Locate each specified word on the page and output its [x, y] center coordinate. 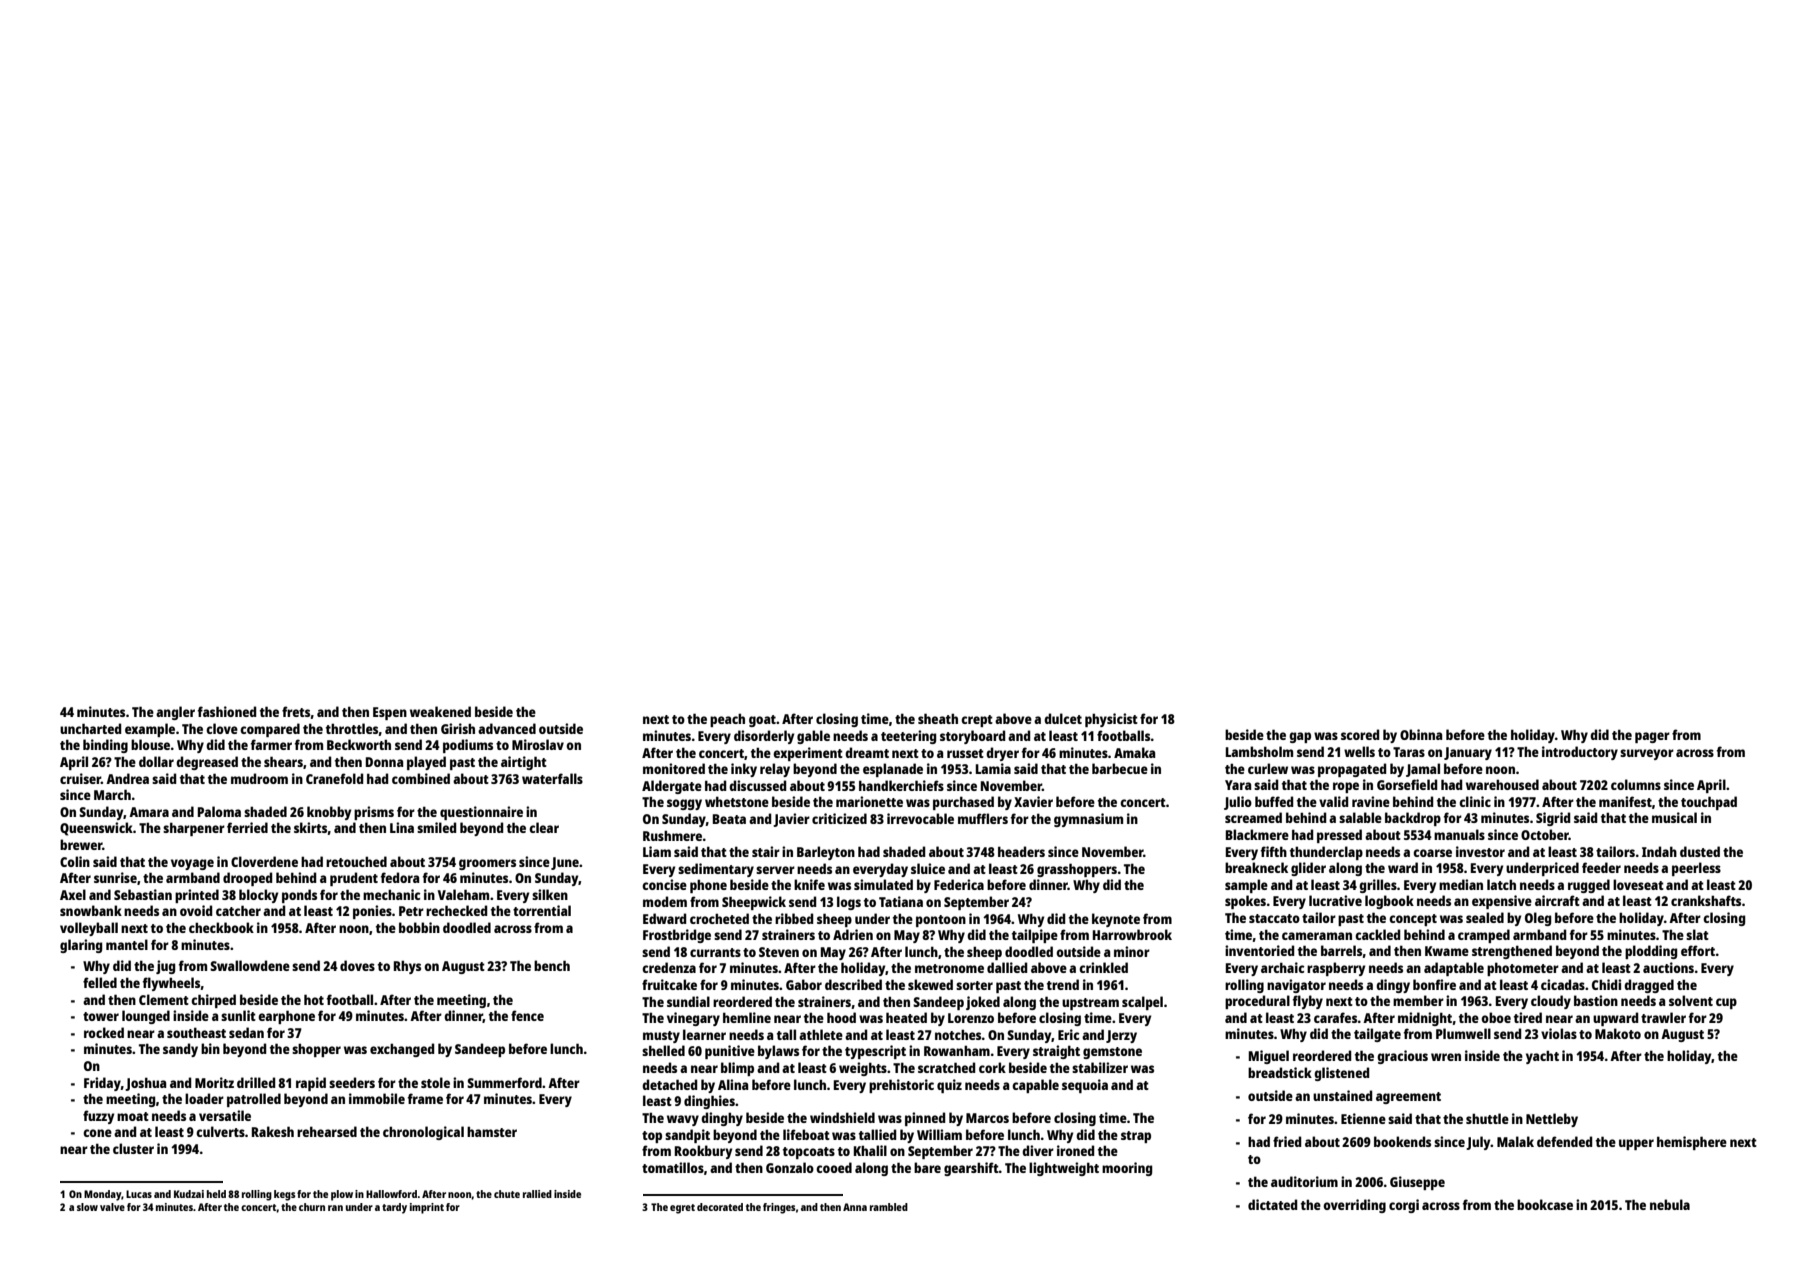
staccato [1274, 918]
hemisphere [1692, 1143]
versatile [225, 1115]
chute [507, 1194]
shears [283, 761]
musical [1674, 817]
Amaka [1134, 752]
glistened [1341, 1074]
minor [1132, 951]
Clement [164, 999]
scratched [946, 1067]
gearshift [971, 1169]
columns [1636, 784]
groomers [487, 864]
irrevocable [920, 818]
